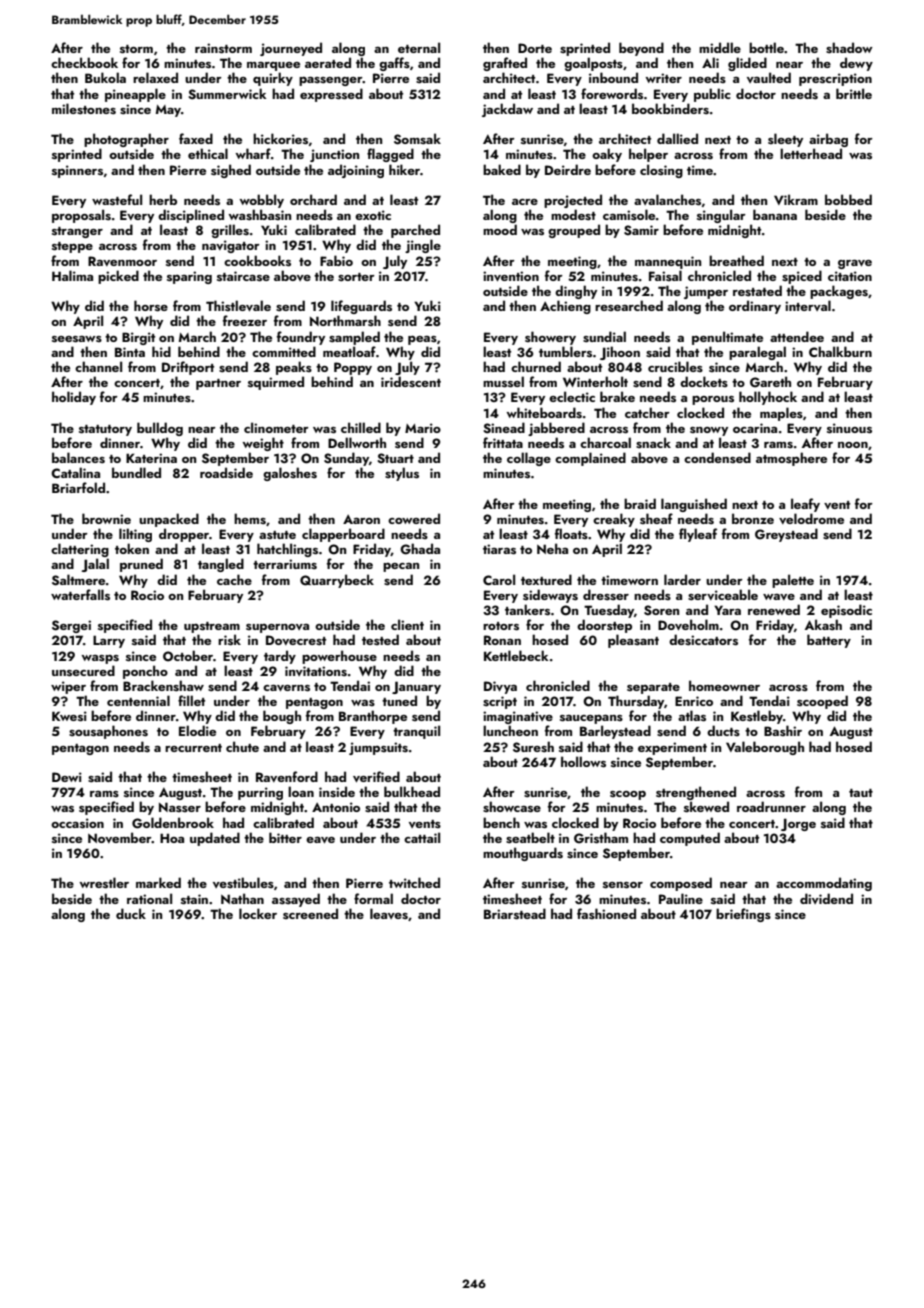 Image resolution: width=924 pixels, height=1308 pixels. Describe the element at coordinates (118, 277) in the screenshot. I see `picked` at that location.
